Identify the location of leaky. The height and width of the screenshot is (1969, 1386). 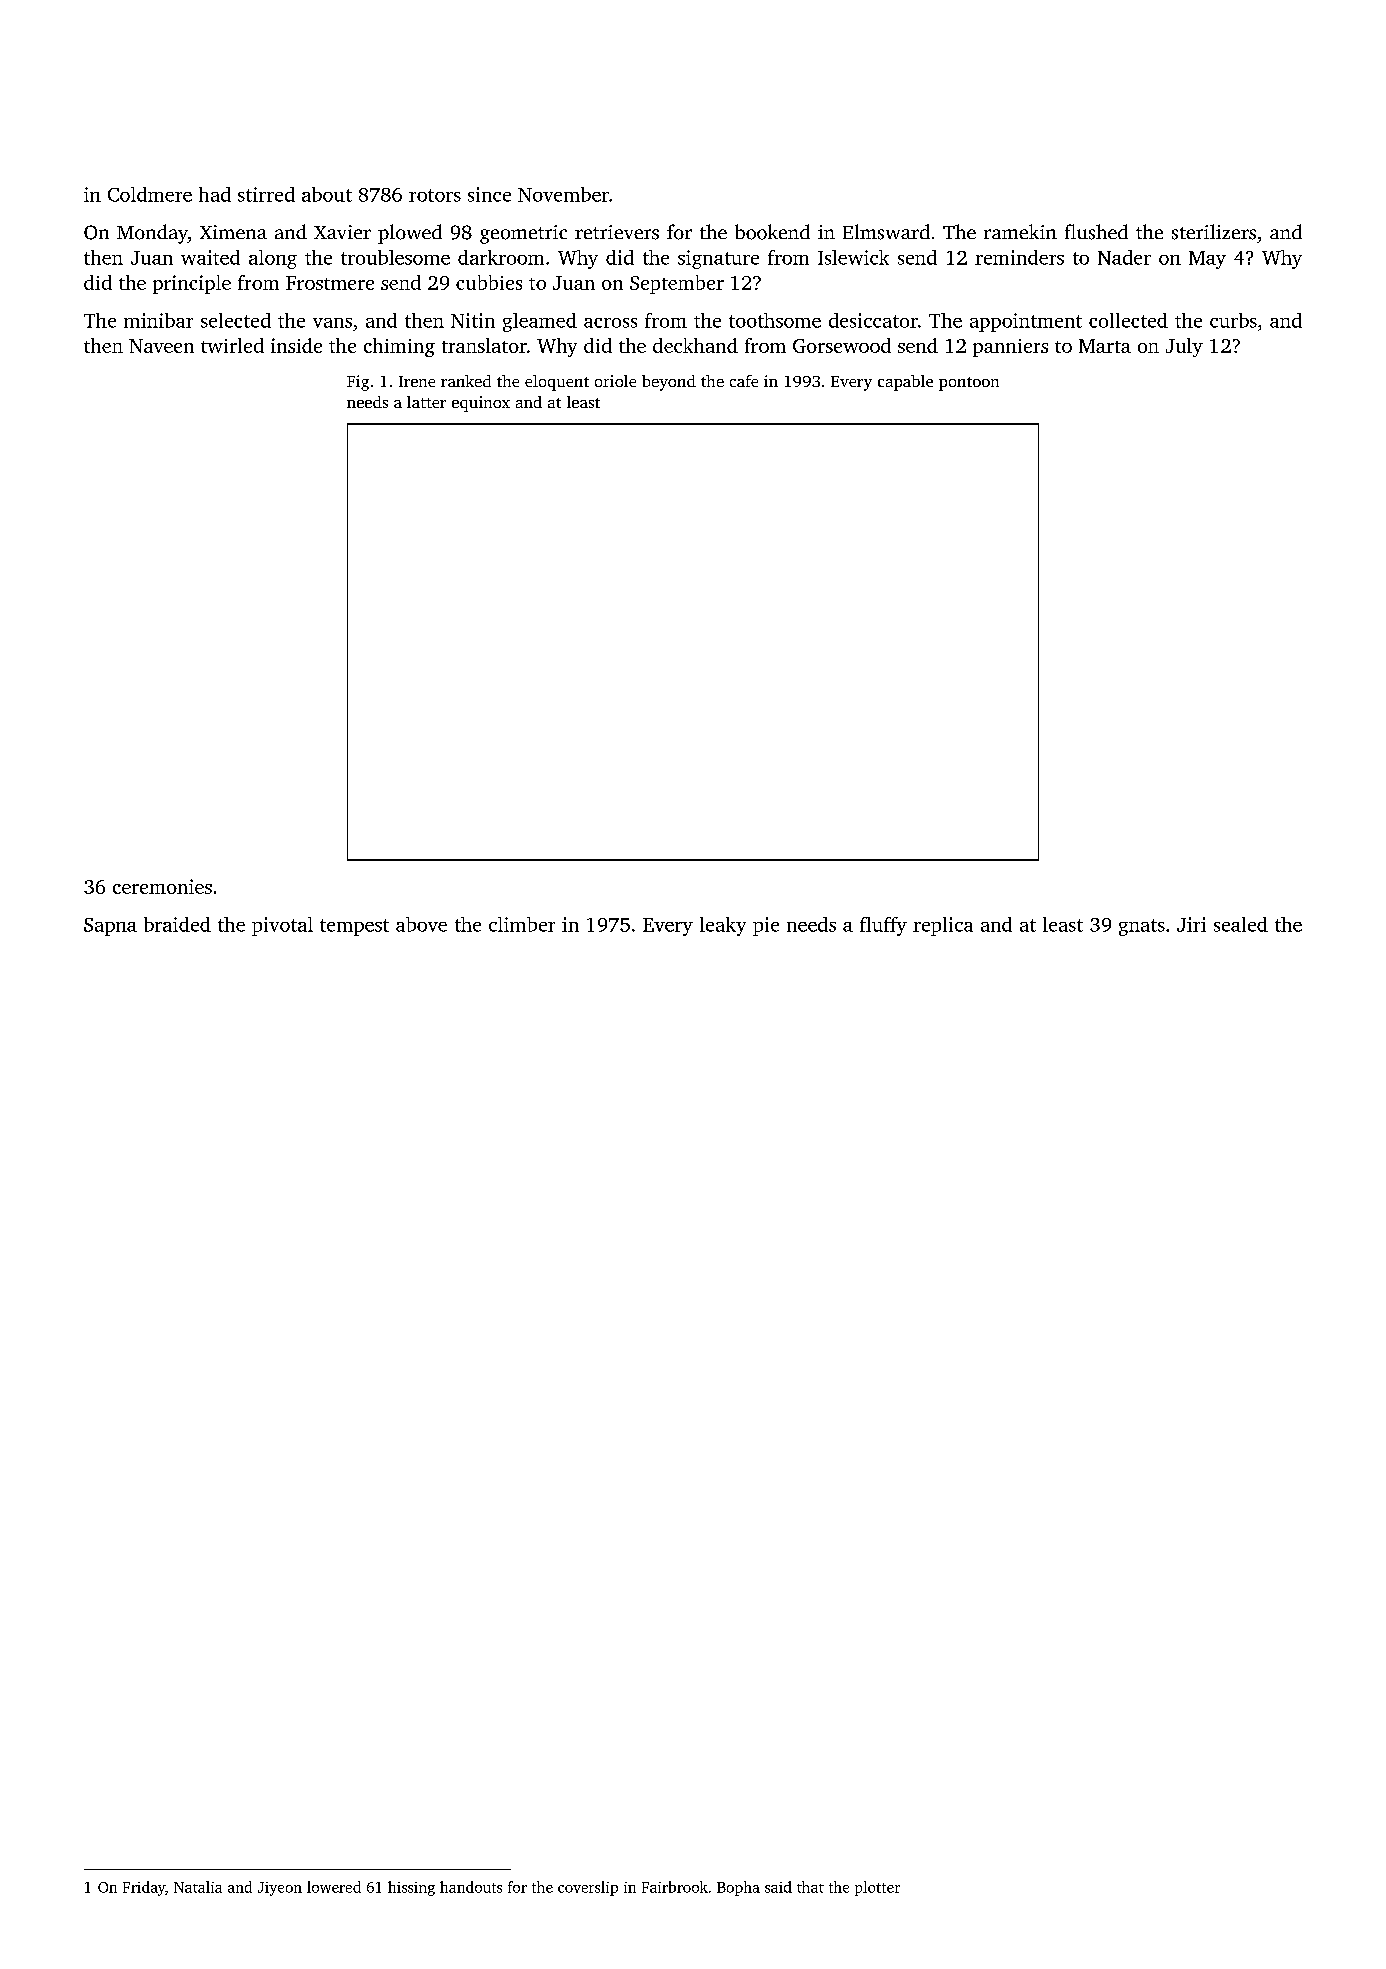
(723, 926).
